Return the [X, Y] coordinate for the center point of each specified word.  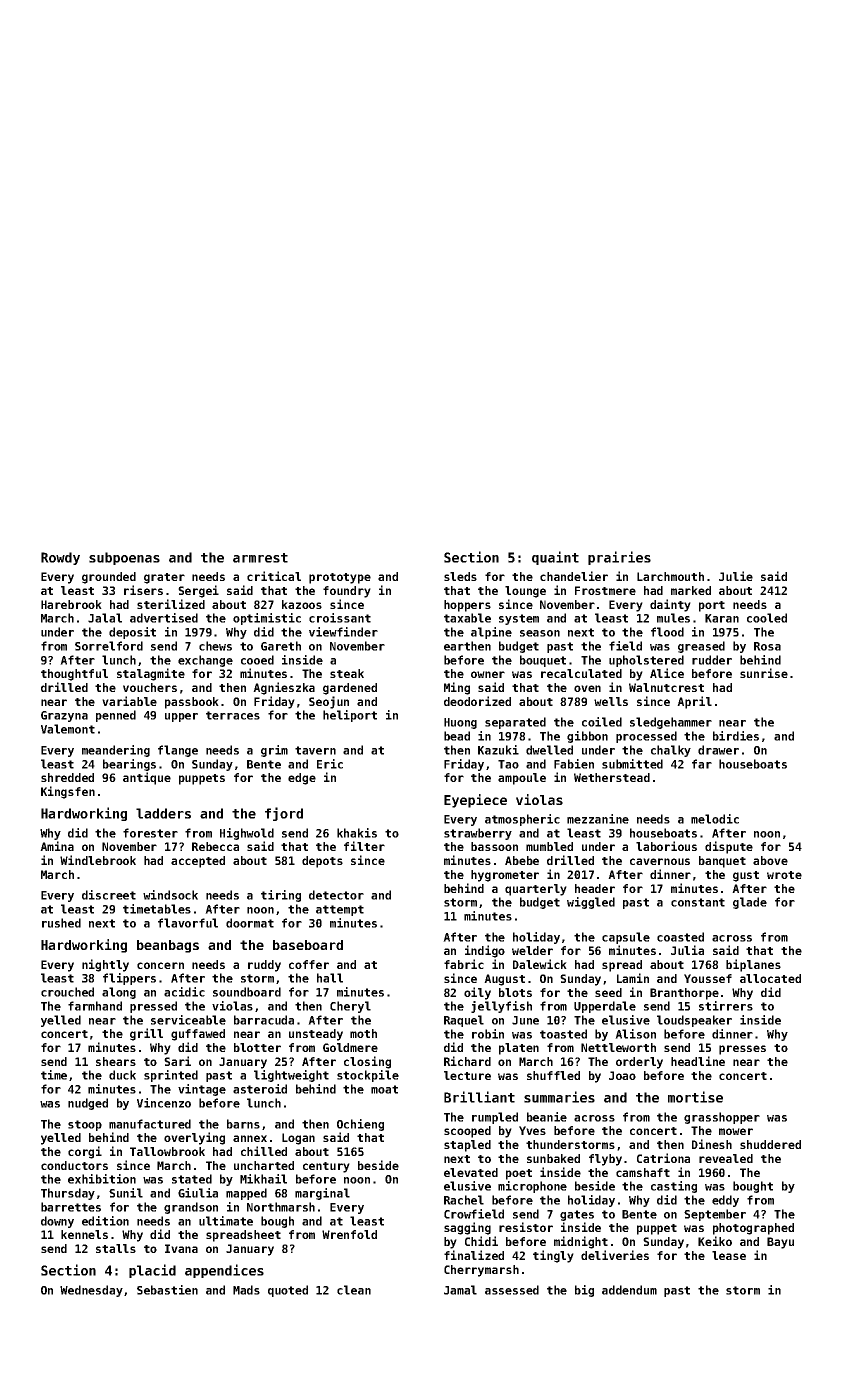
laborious [666, 846]
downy [57, 1222]
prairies [619, 558]
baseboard [308, 945]
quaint [555, 558]
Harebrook [71, 604]
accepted [198, 862]
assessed [512, 1290]
